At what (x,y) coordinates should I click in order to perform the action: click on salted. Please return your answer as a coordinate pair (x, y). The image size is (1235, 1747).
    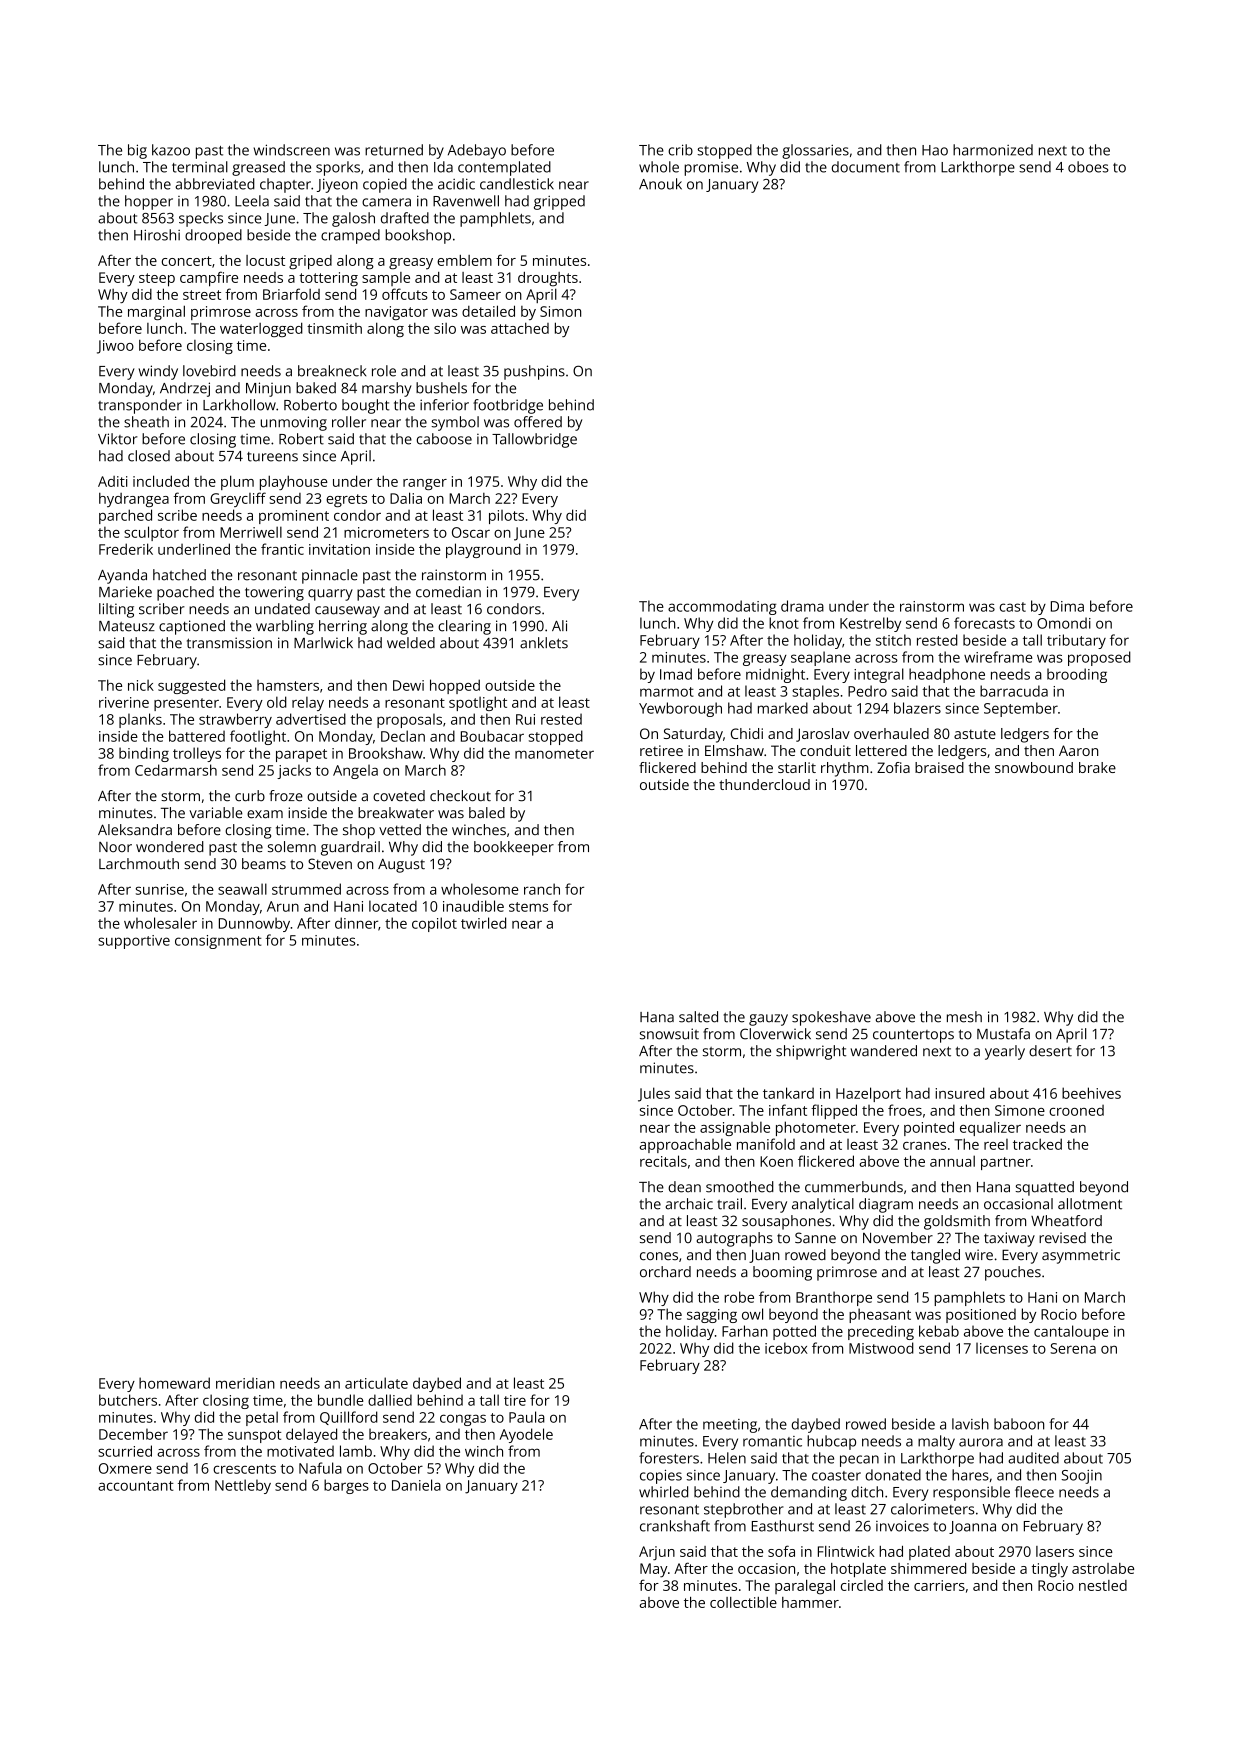
    Looking at the image, I should click on (698, 1017).
